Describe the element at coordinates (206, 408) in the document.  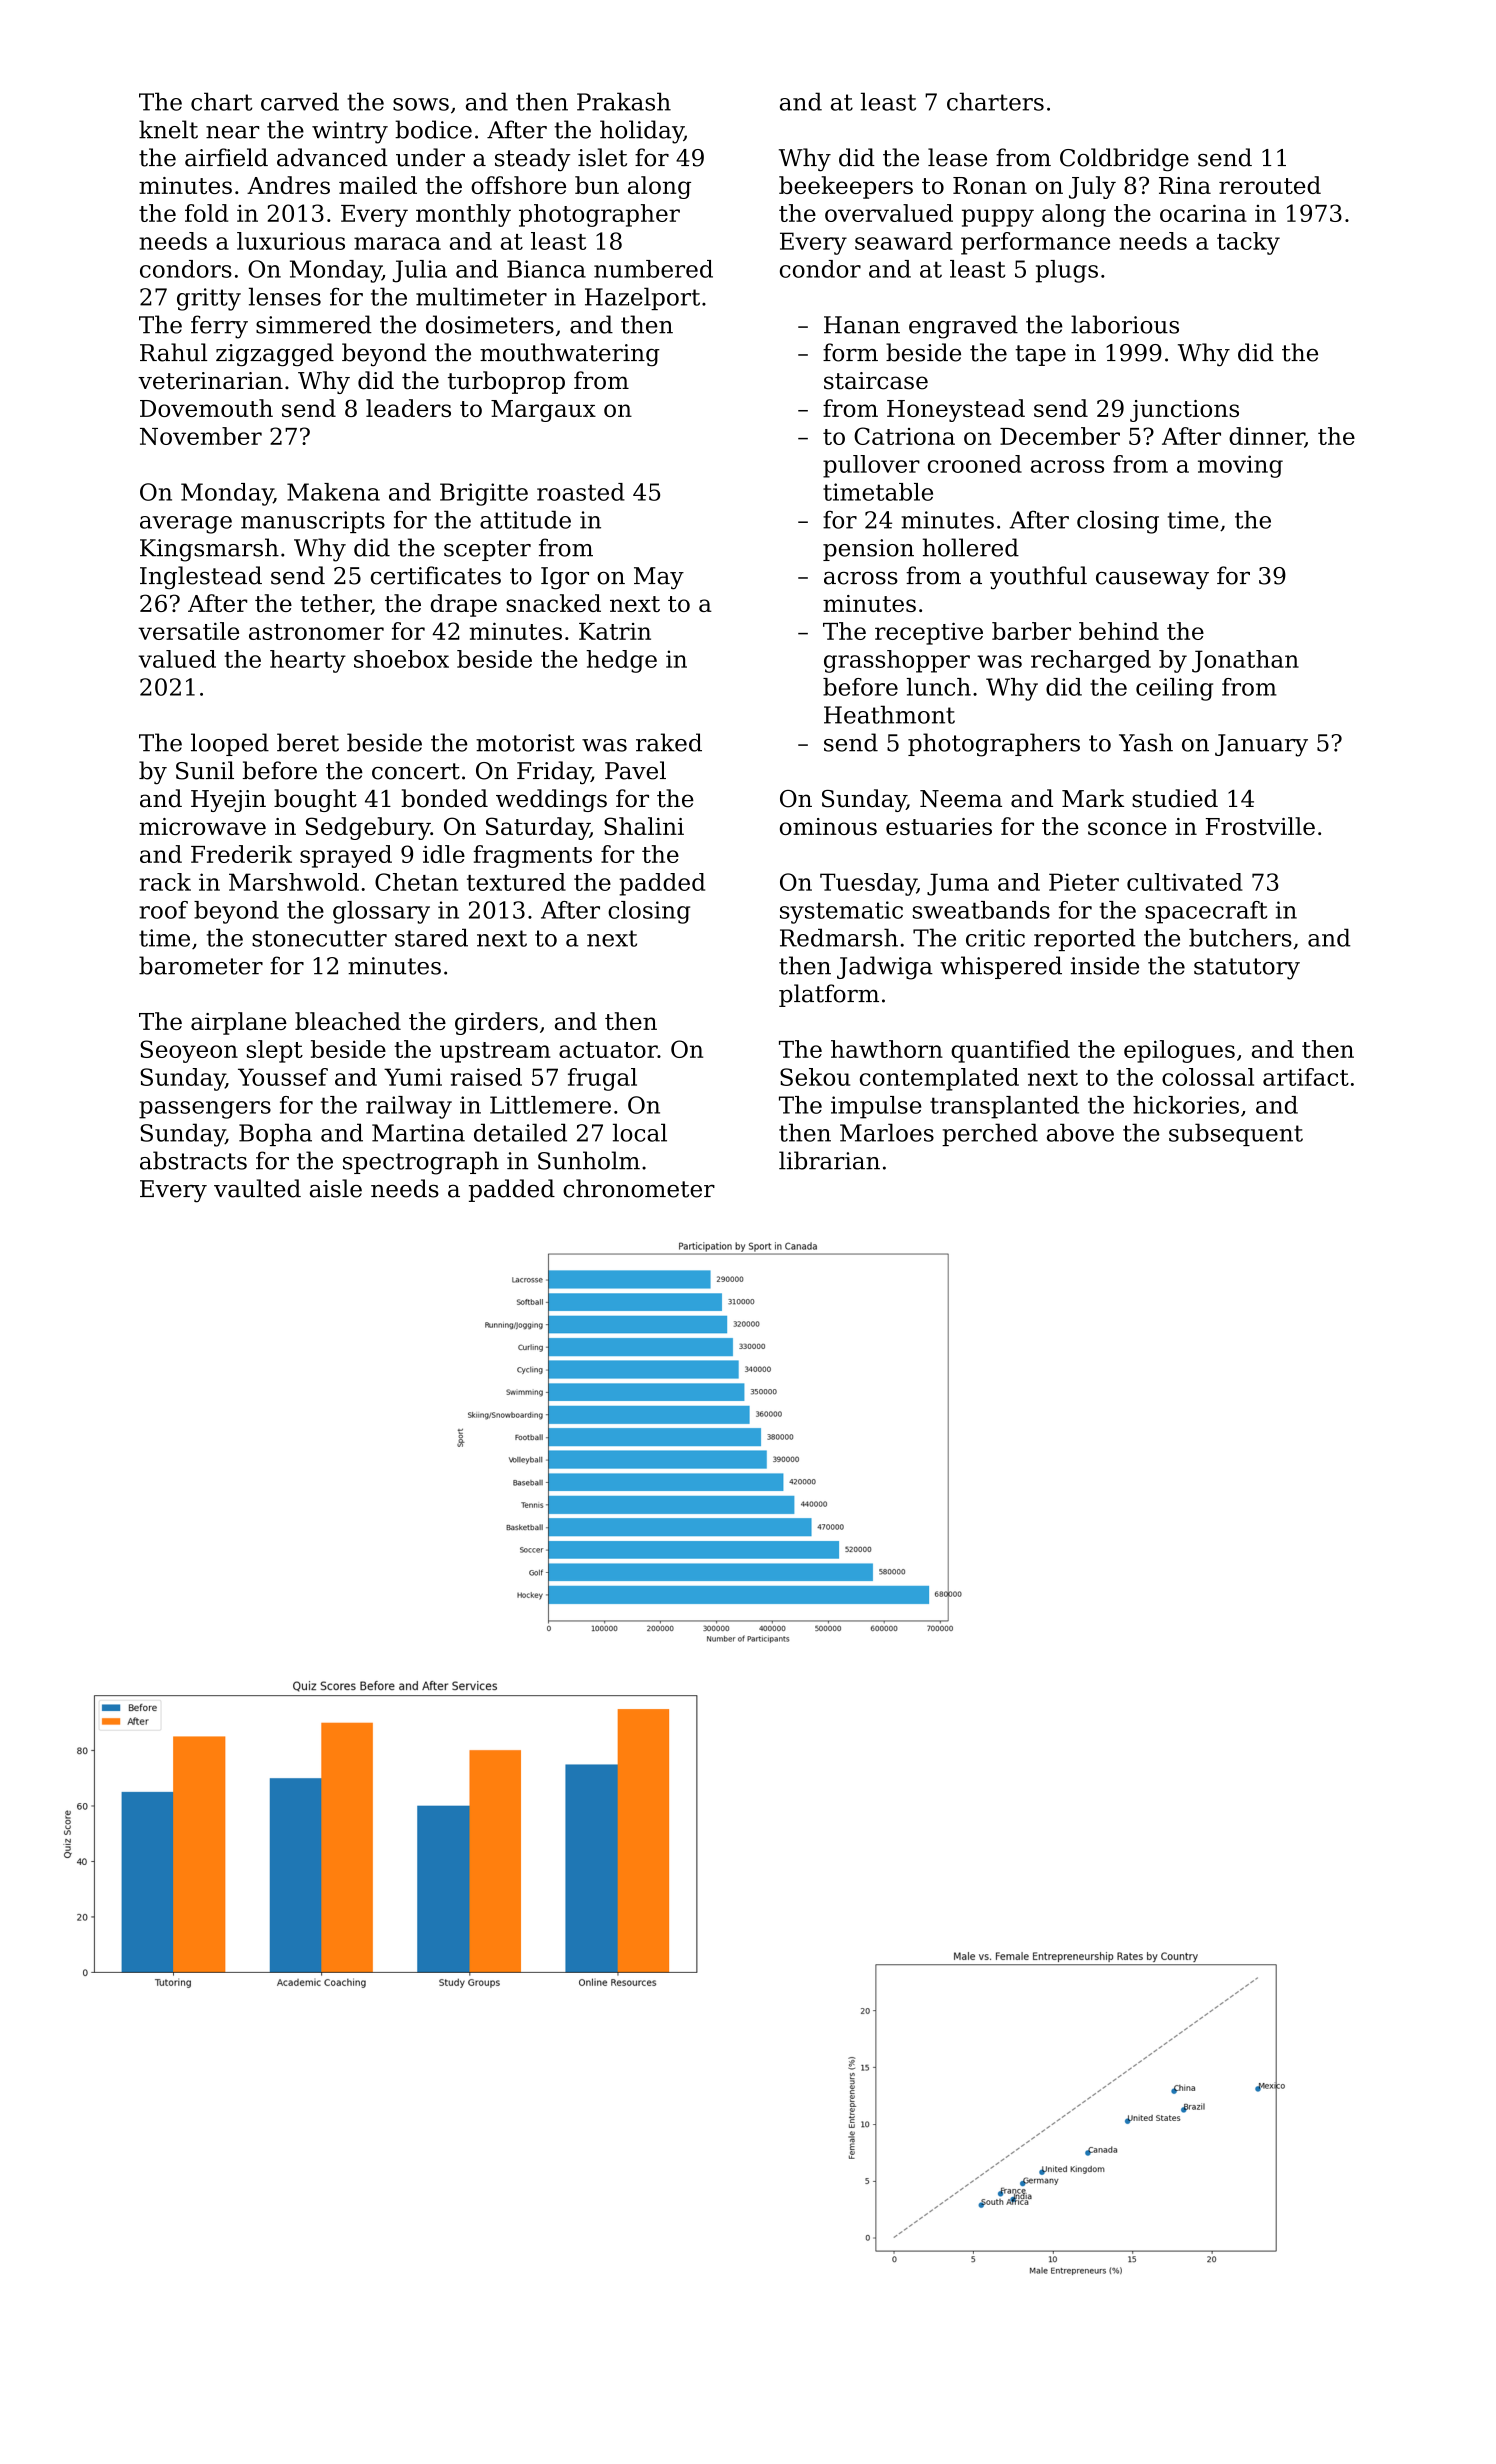
I see `Dovemouth` at that location.
